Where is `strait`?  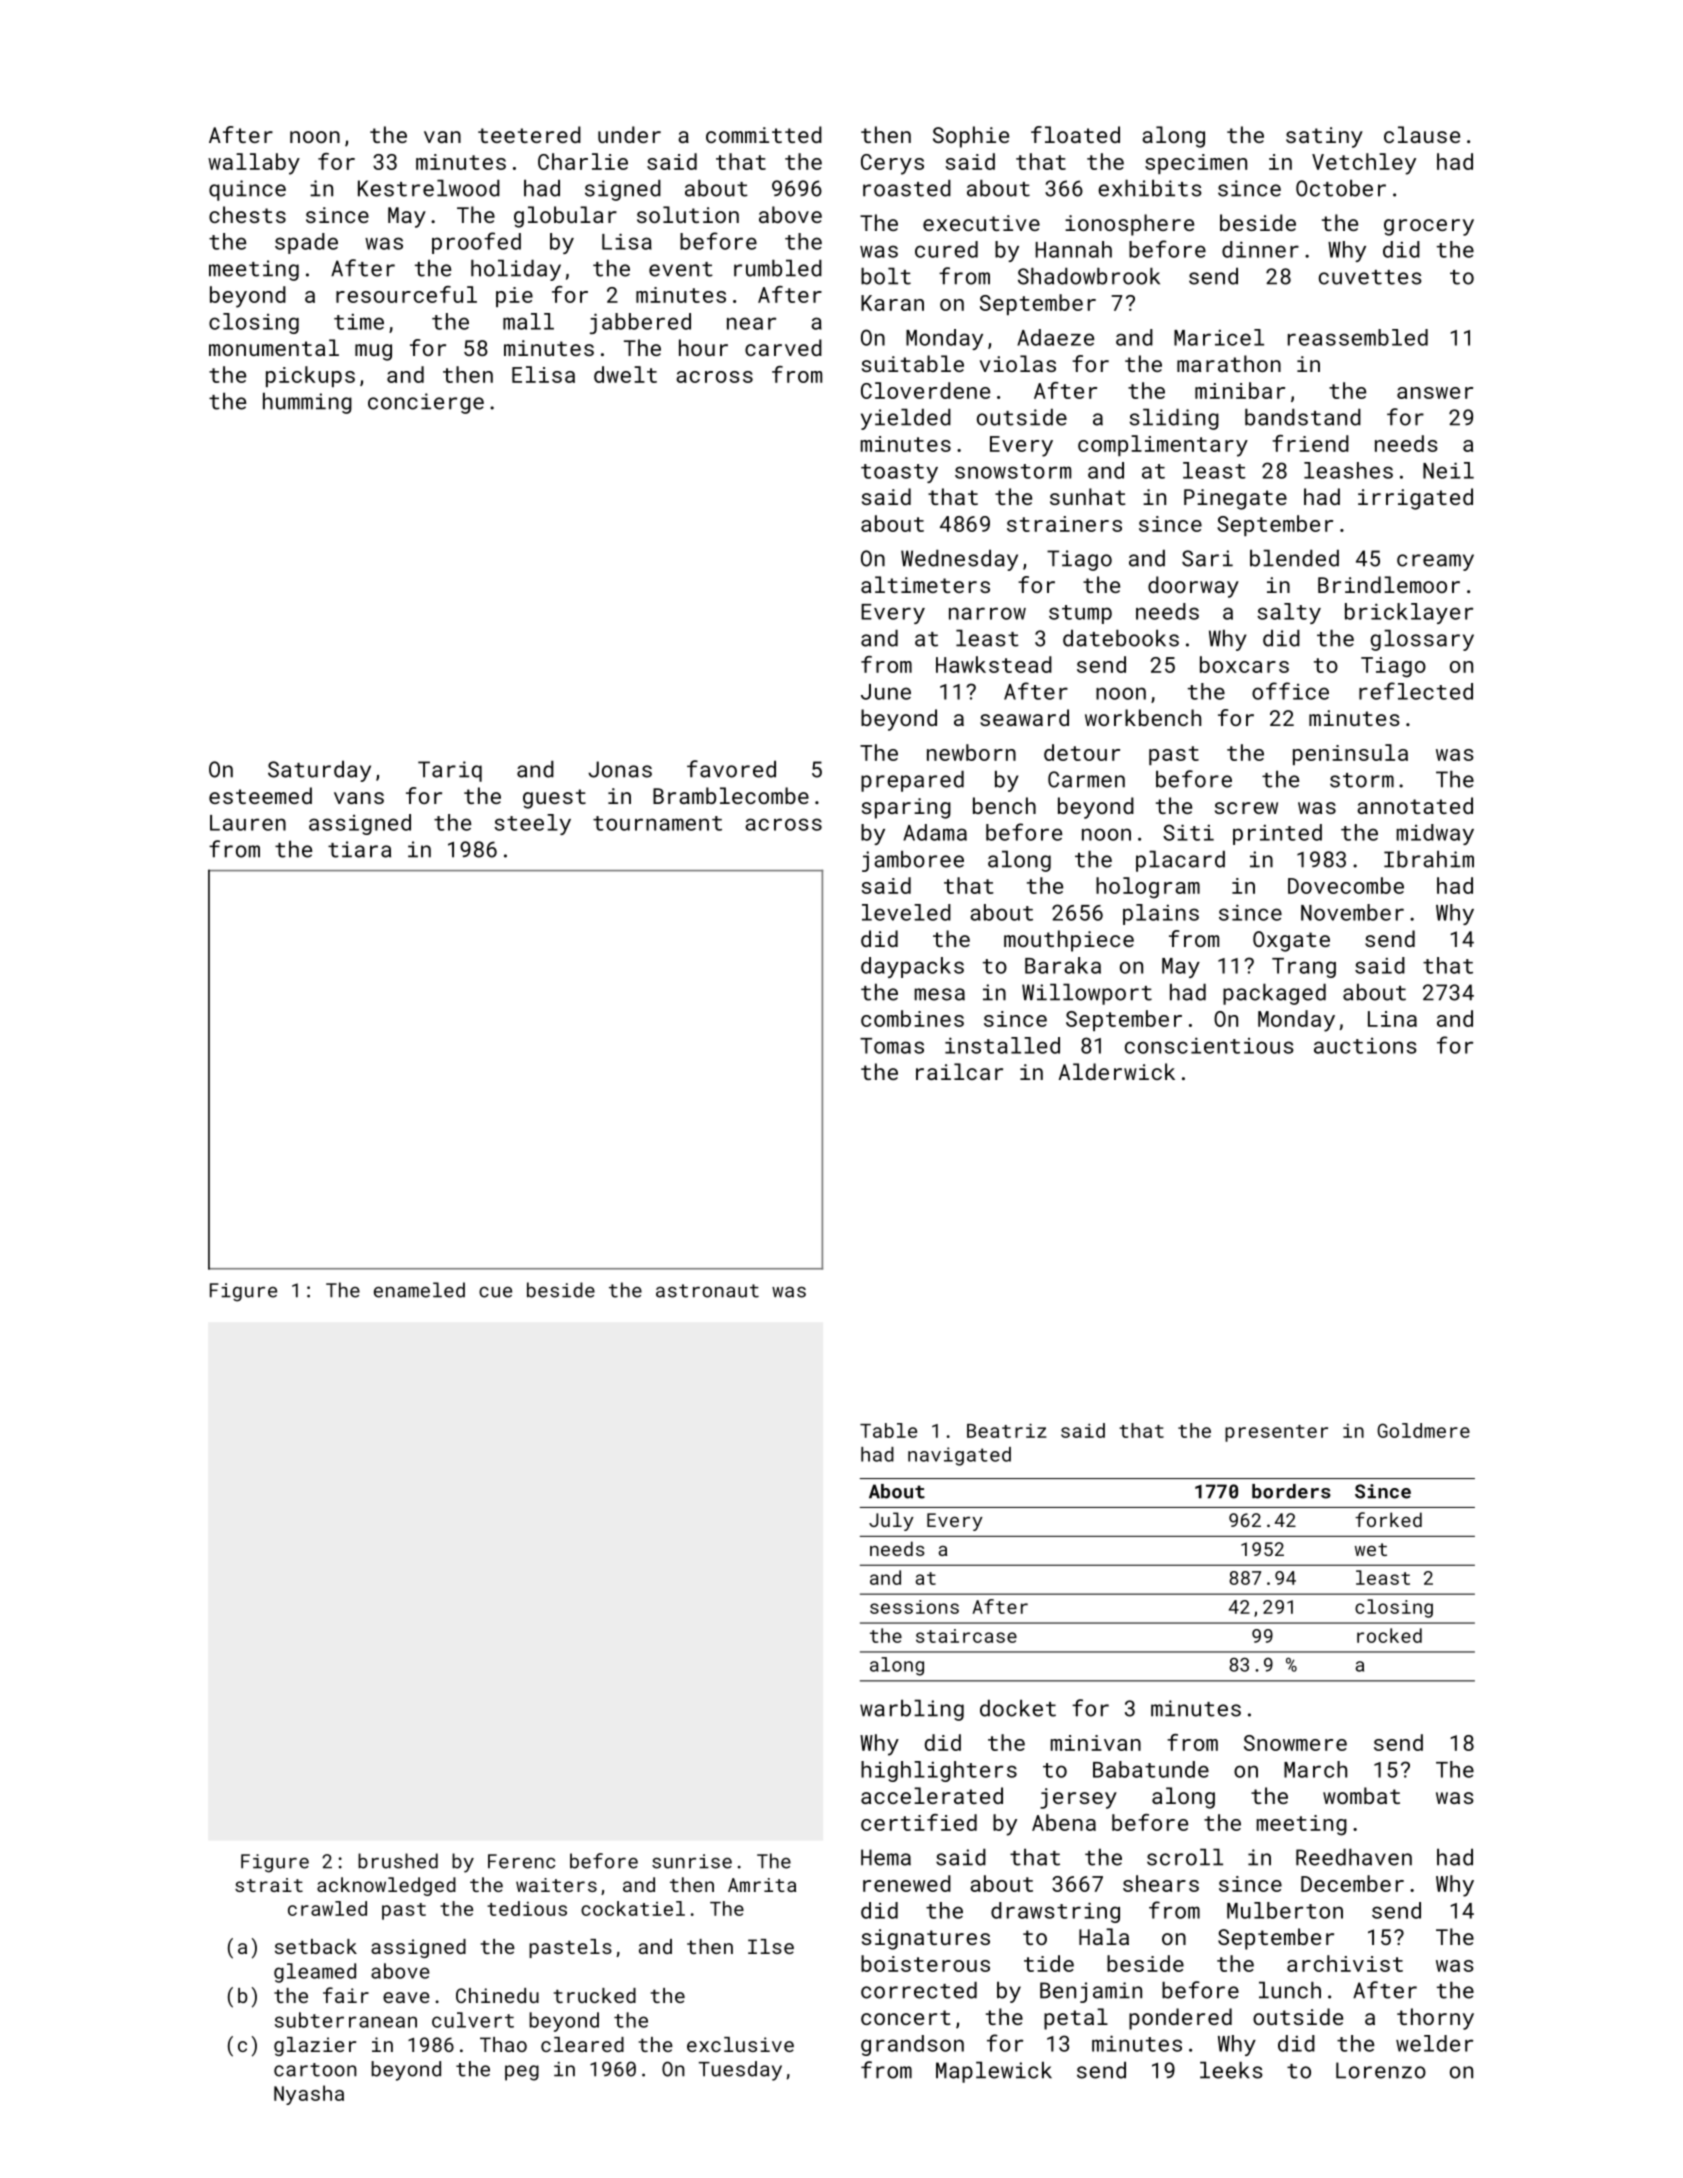
strait is located at coordinates (269, 1885).
